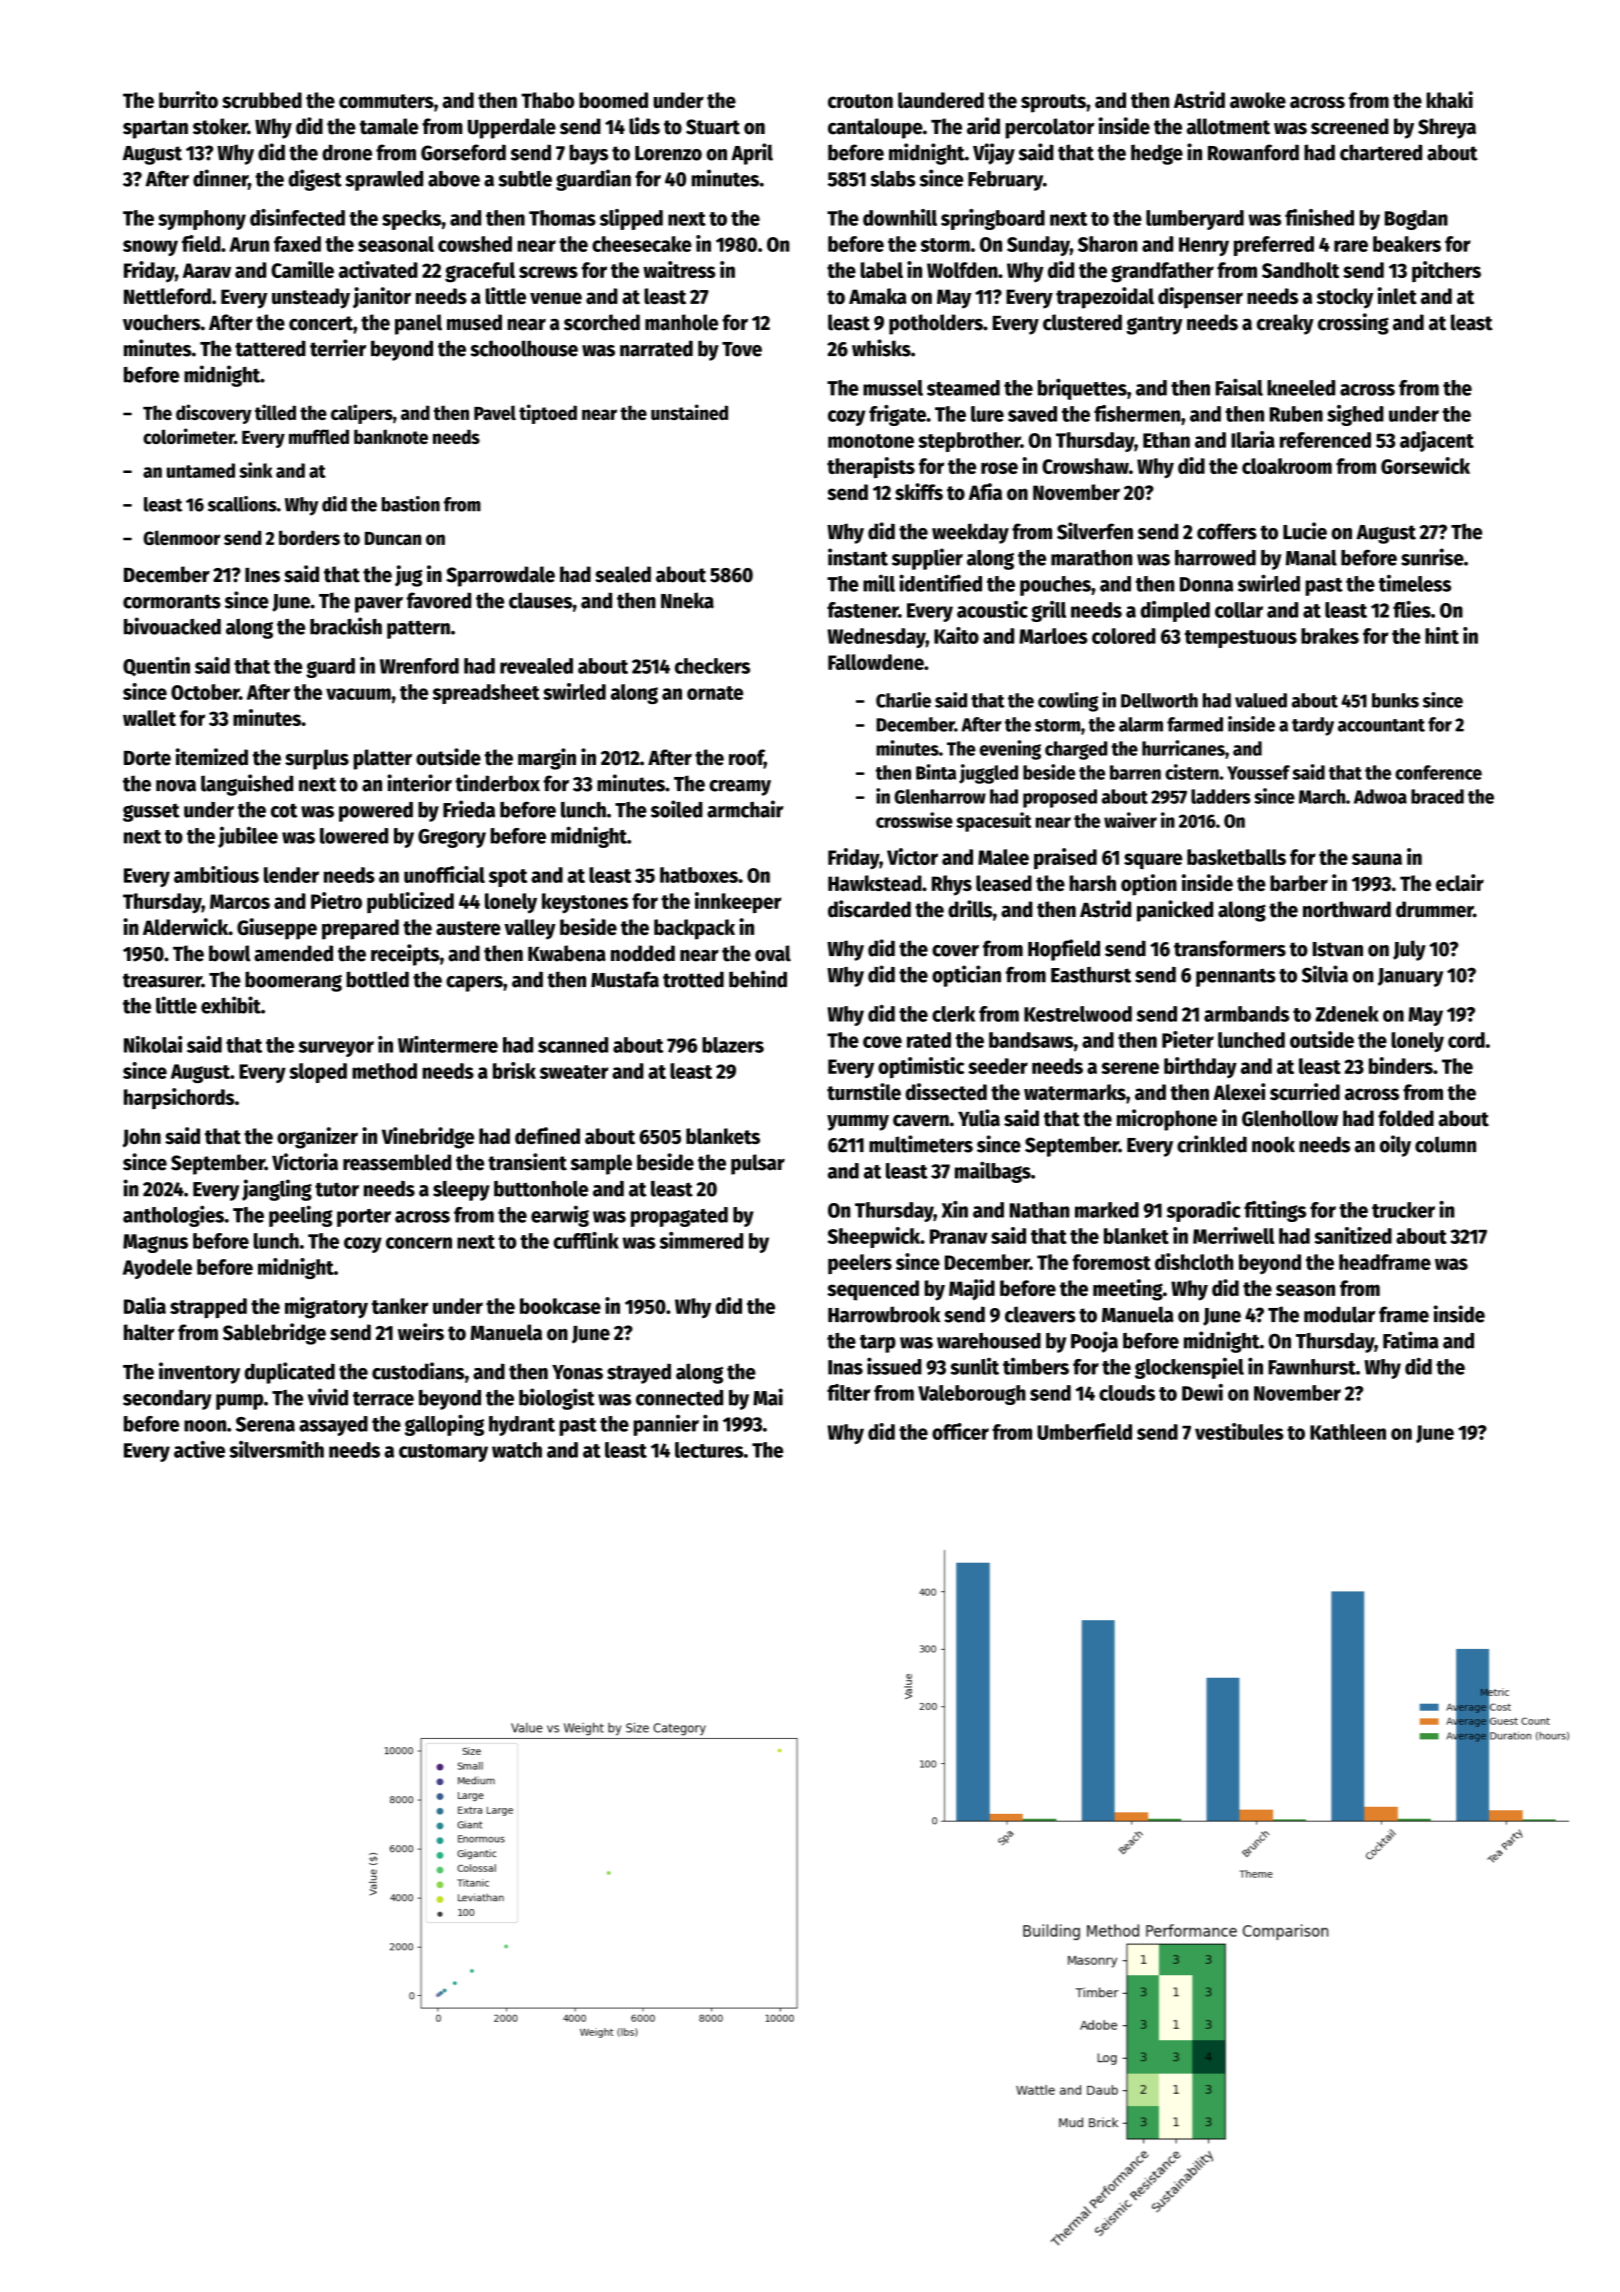 This document has width=1620, height=2292. What do you see at coordinates (993, 1172) in the document?
I see `mailbags` at bounding box center [993, 1172].
